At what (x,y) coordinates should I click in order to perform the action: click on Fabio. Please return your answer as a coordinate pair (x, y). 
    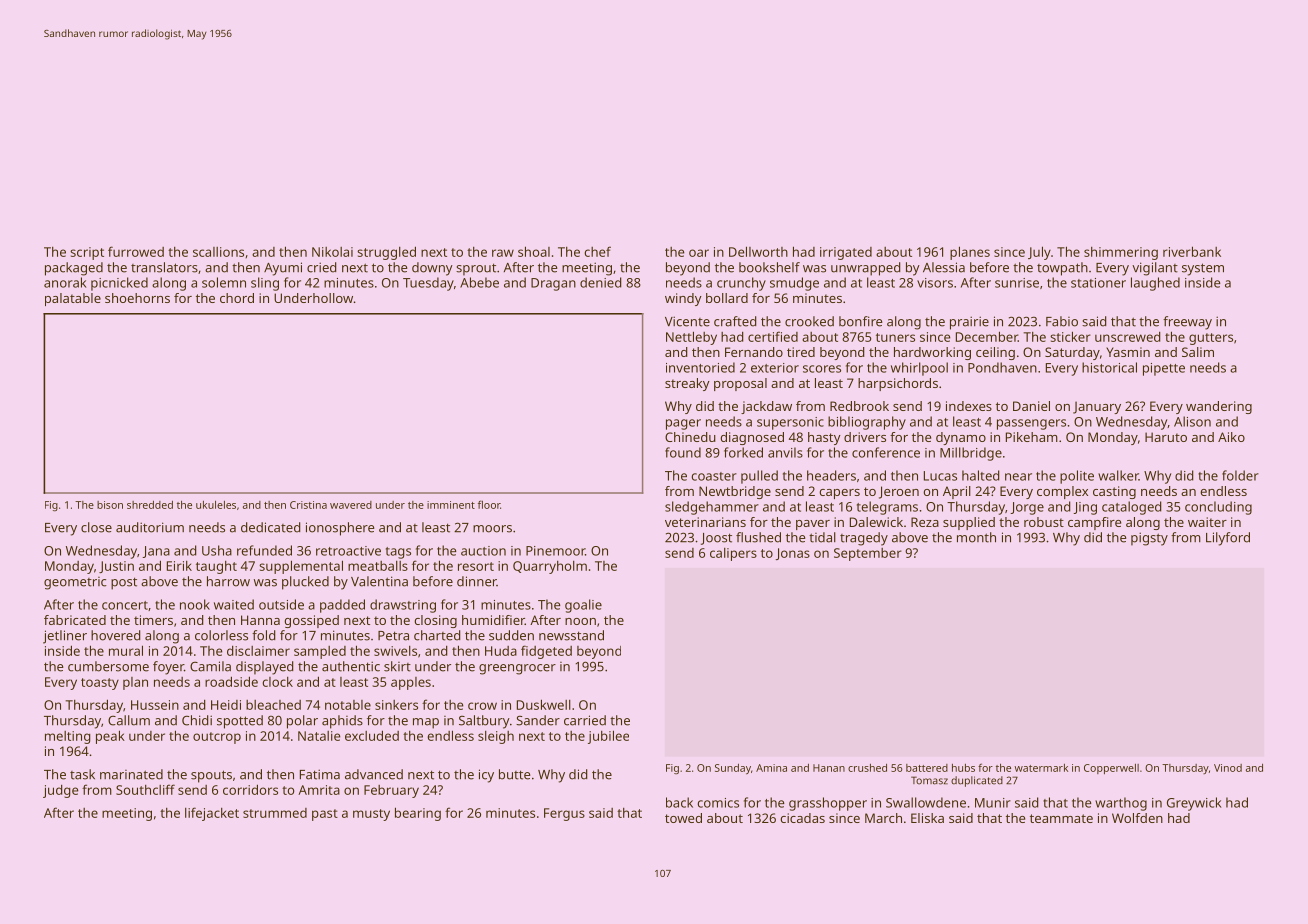
    Looking at the image, I should click on (1062, 321).
